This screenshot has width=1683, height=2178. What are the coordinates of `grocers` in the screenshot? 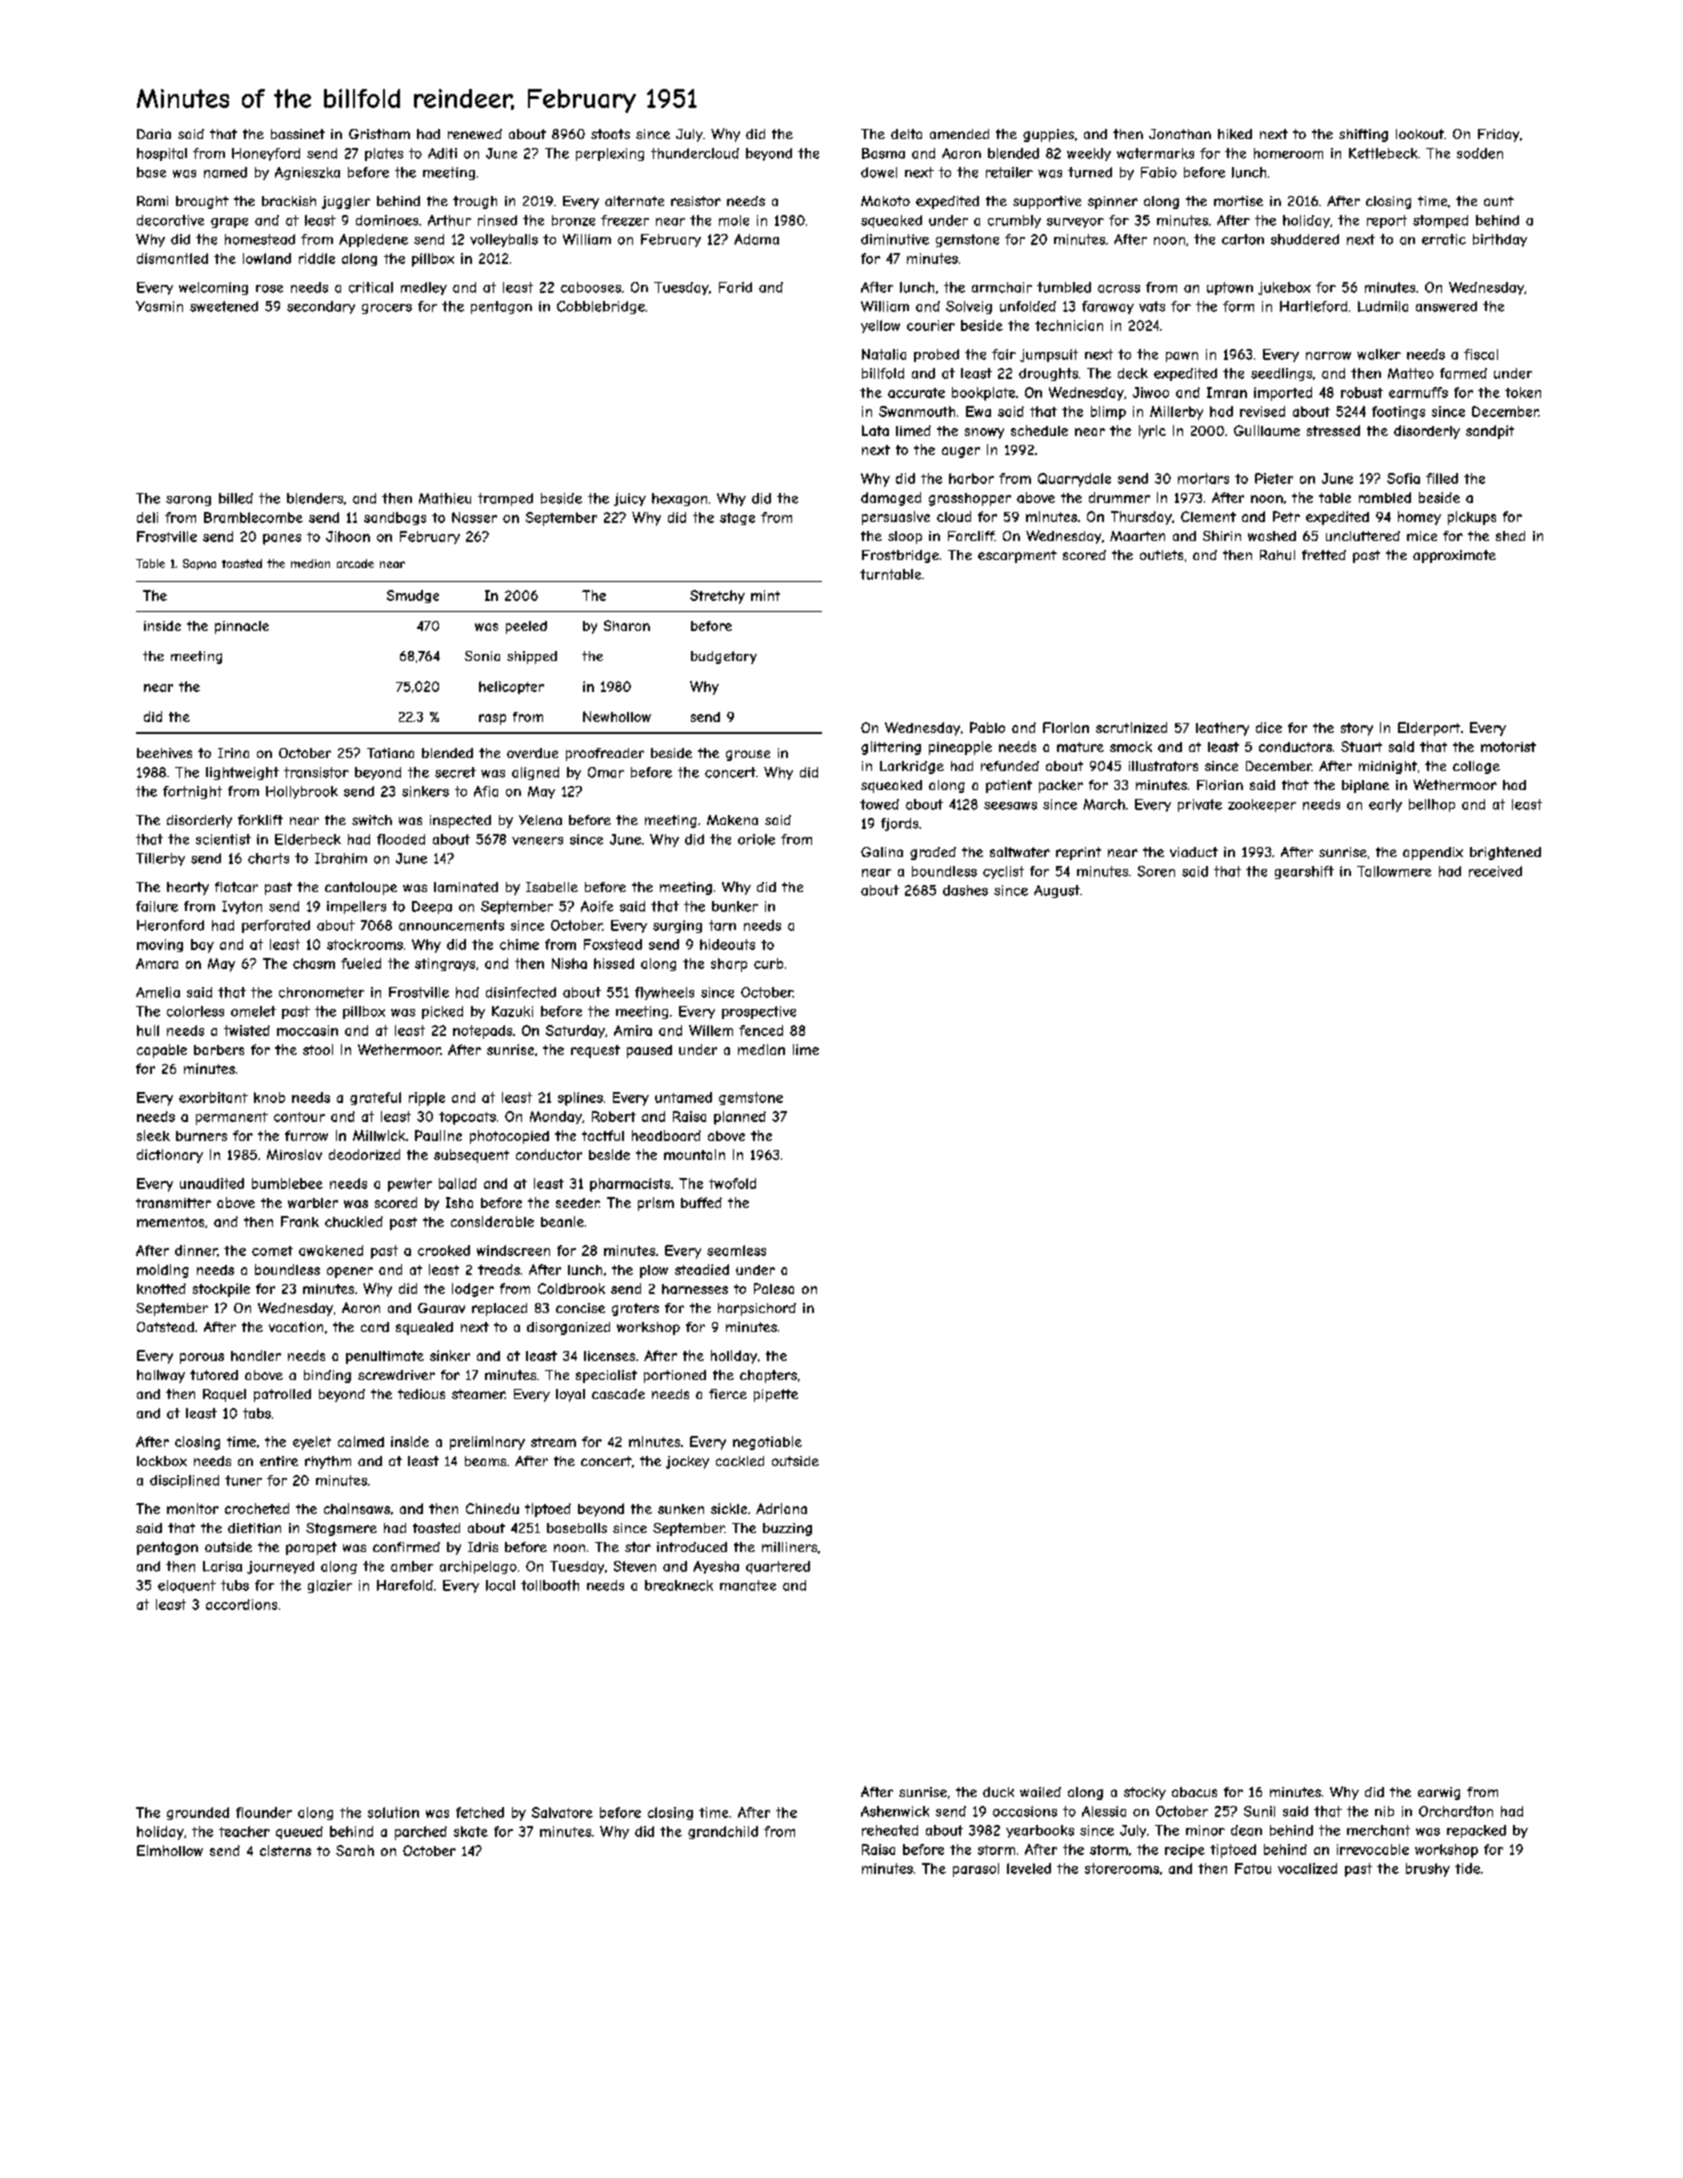 It's located at (387, 309).
